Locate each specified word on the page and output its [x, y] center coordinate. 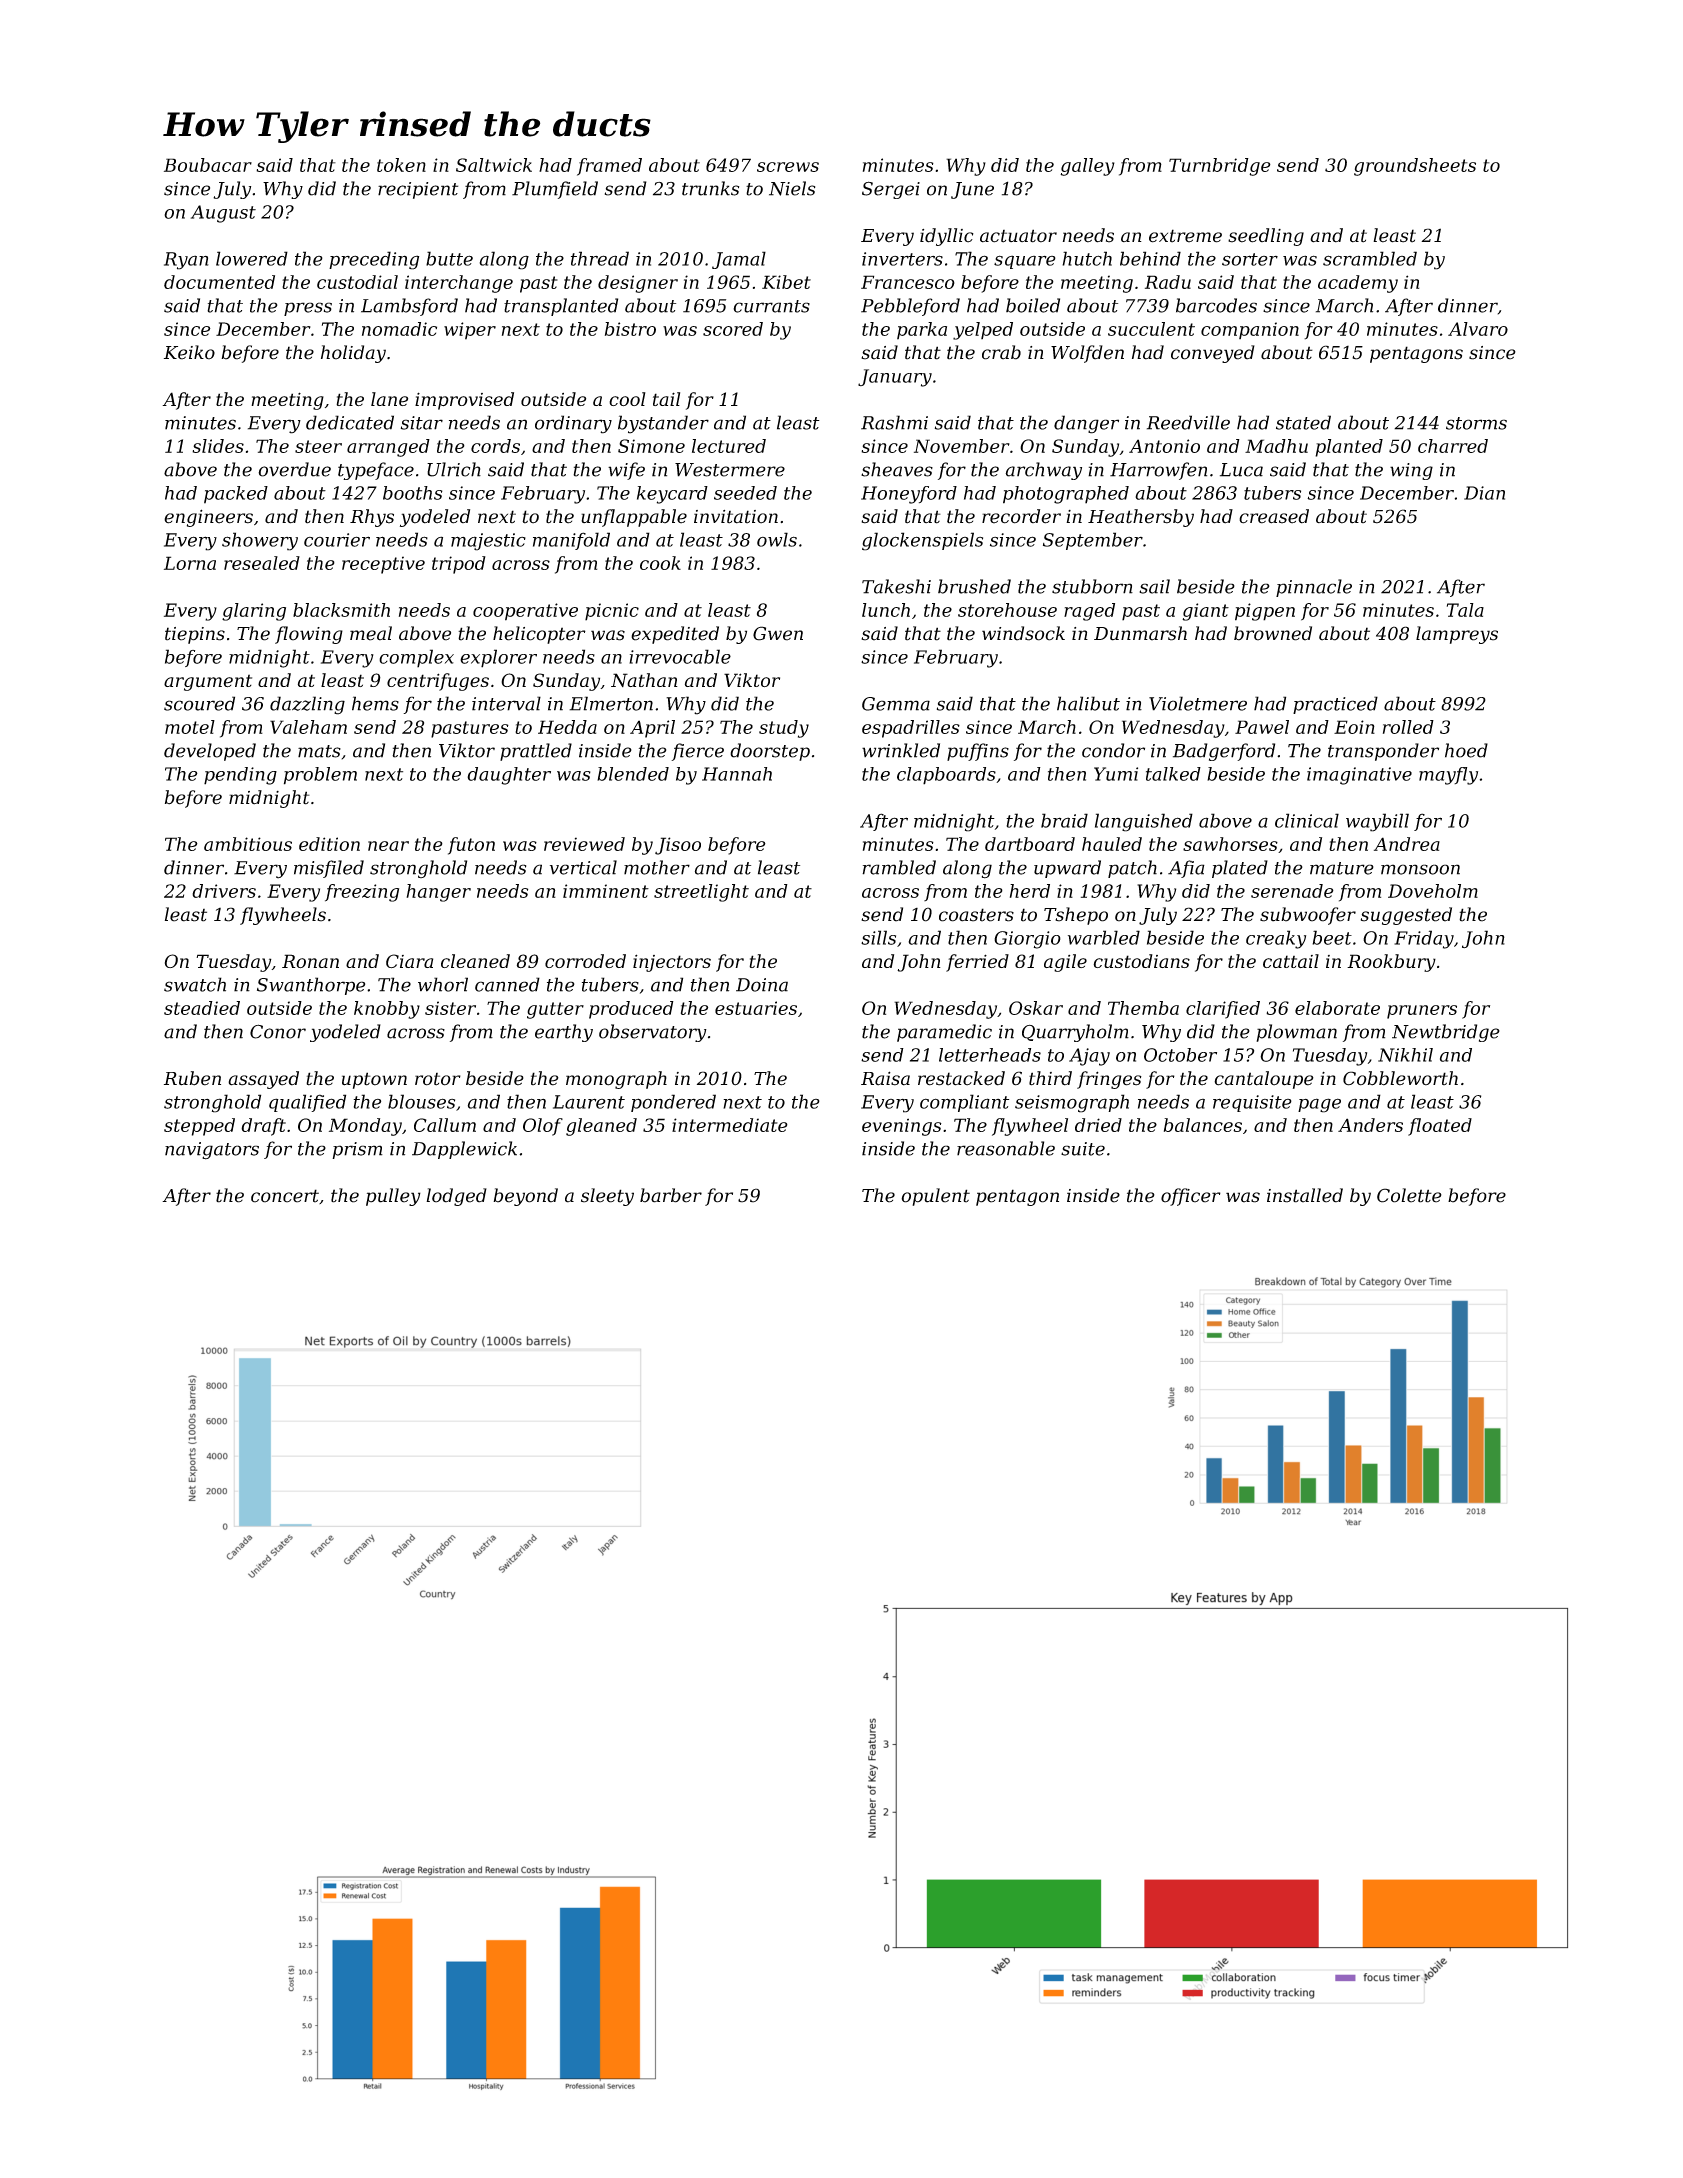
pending [240, 776]
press [308, 309]
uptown [374, 1080]
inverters [902, 259]
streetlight [701, 893]
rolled [1408, 727]
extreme [1185, 236]
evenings [902, 1127]
